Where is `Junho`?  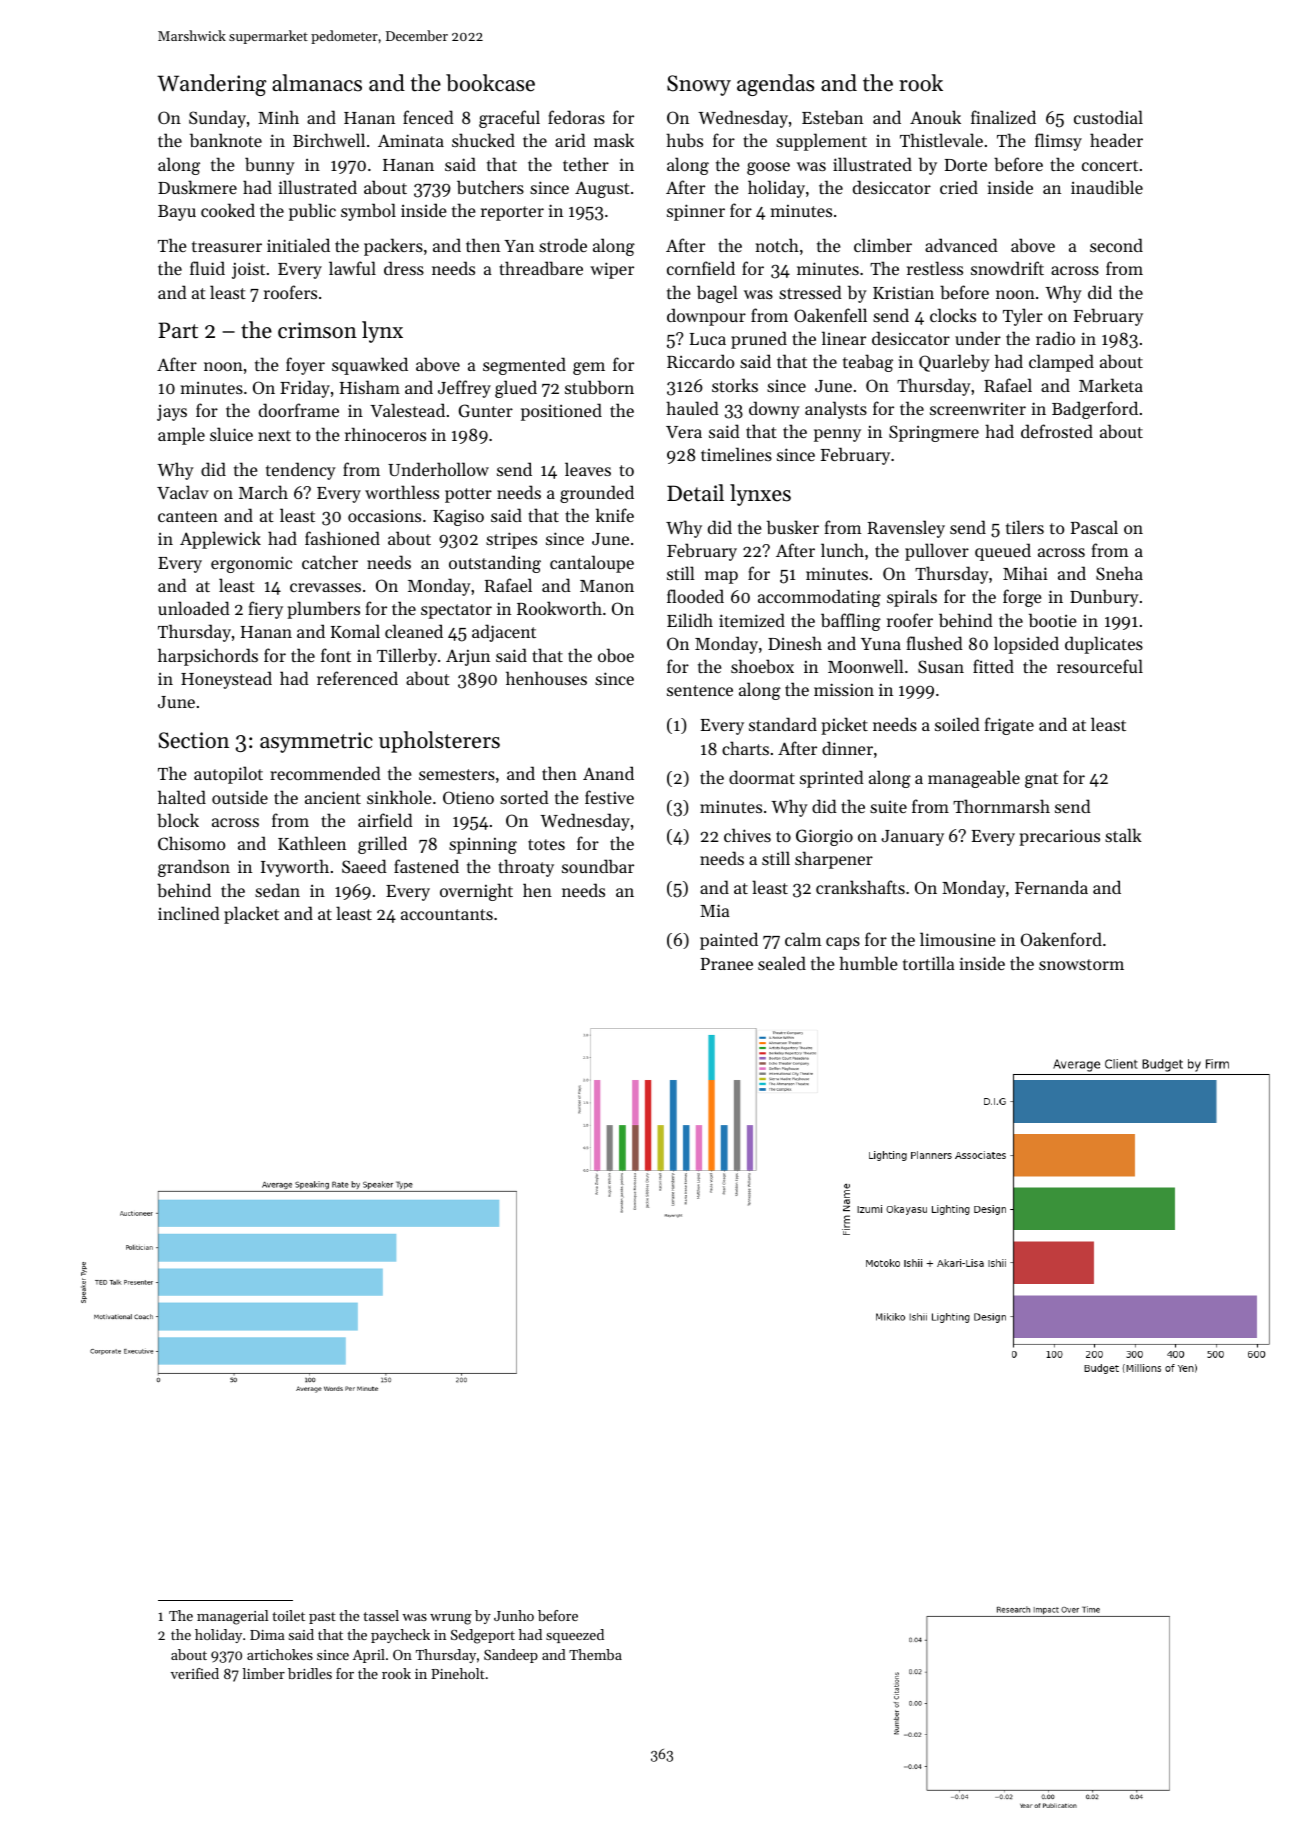
Junho is located at coordinates (514, 1615).
